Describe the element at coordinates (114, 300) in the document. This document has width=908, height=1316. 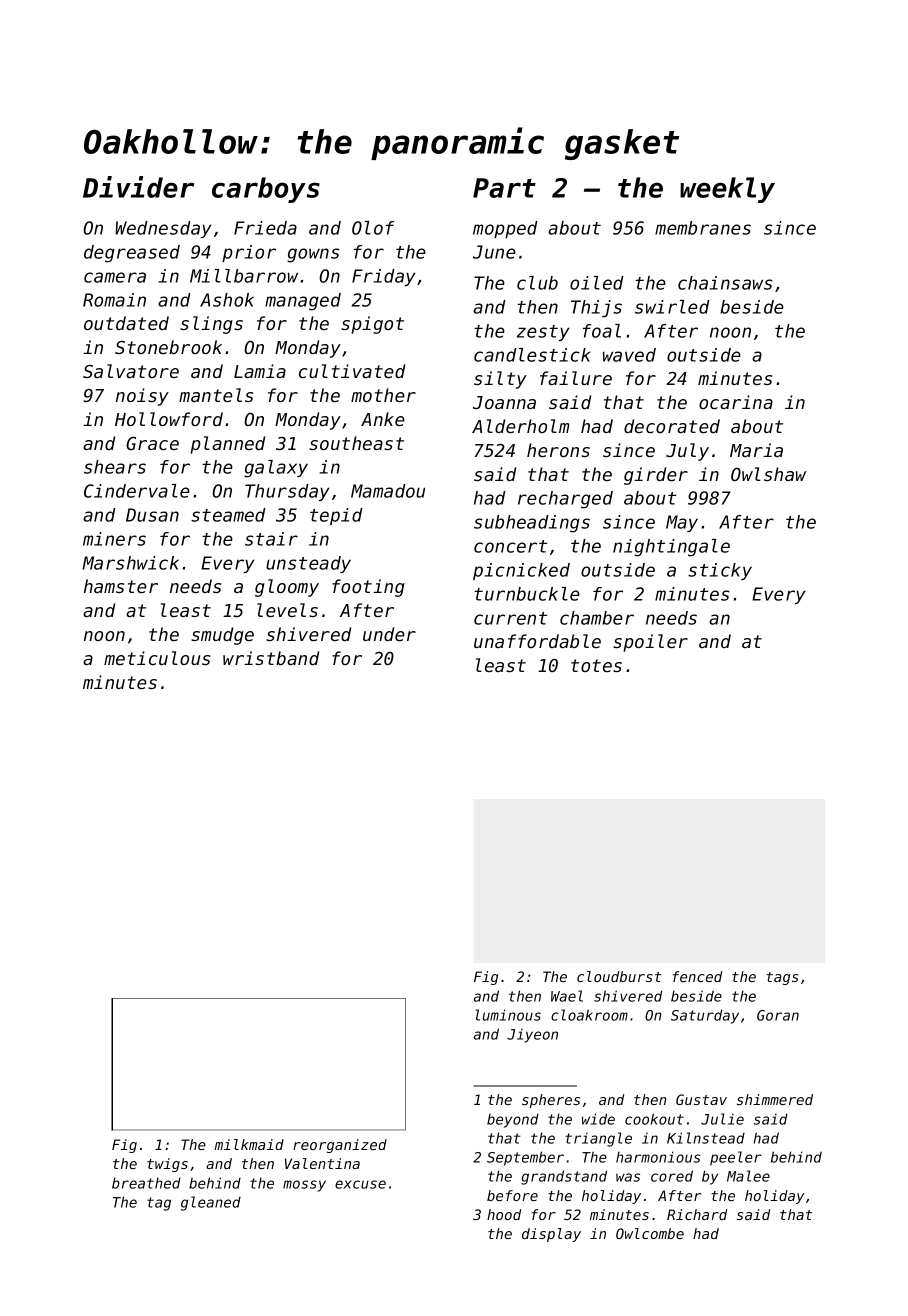
I see `Romain` at that location.
